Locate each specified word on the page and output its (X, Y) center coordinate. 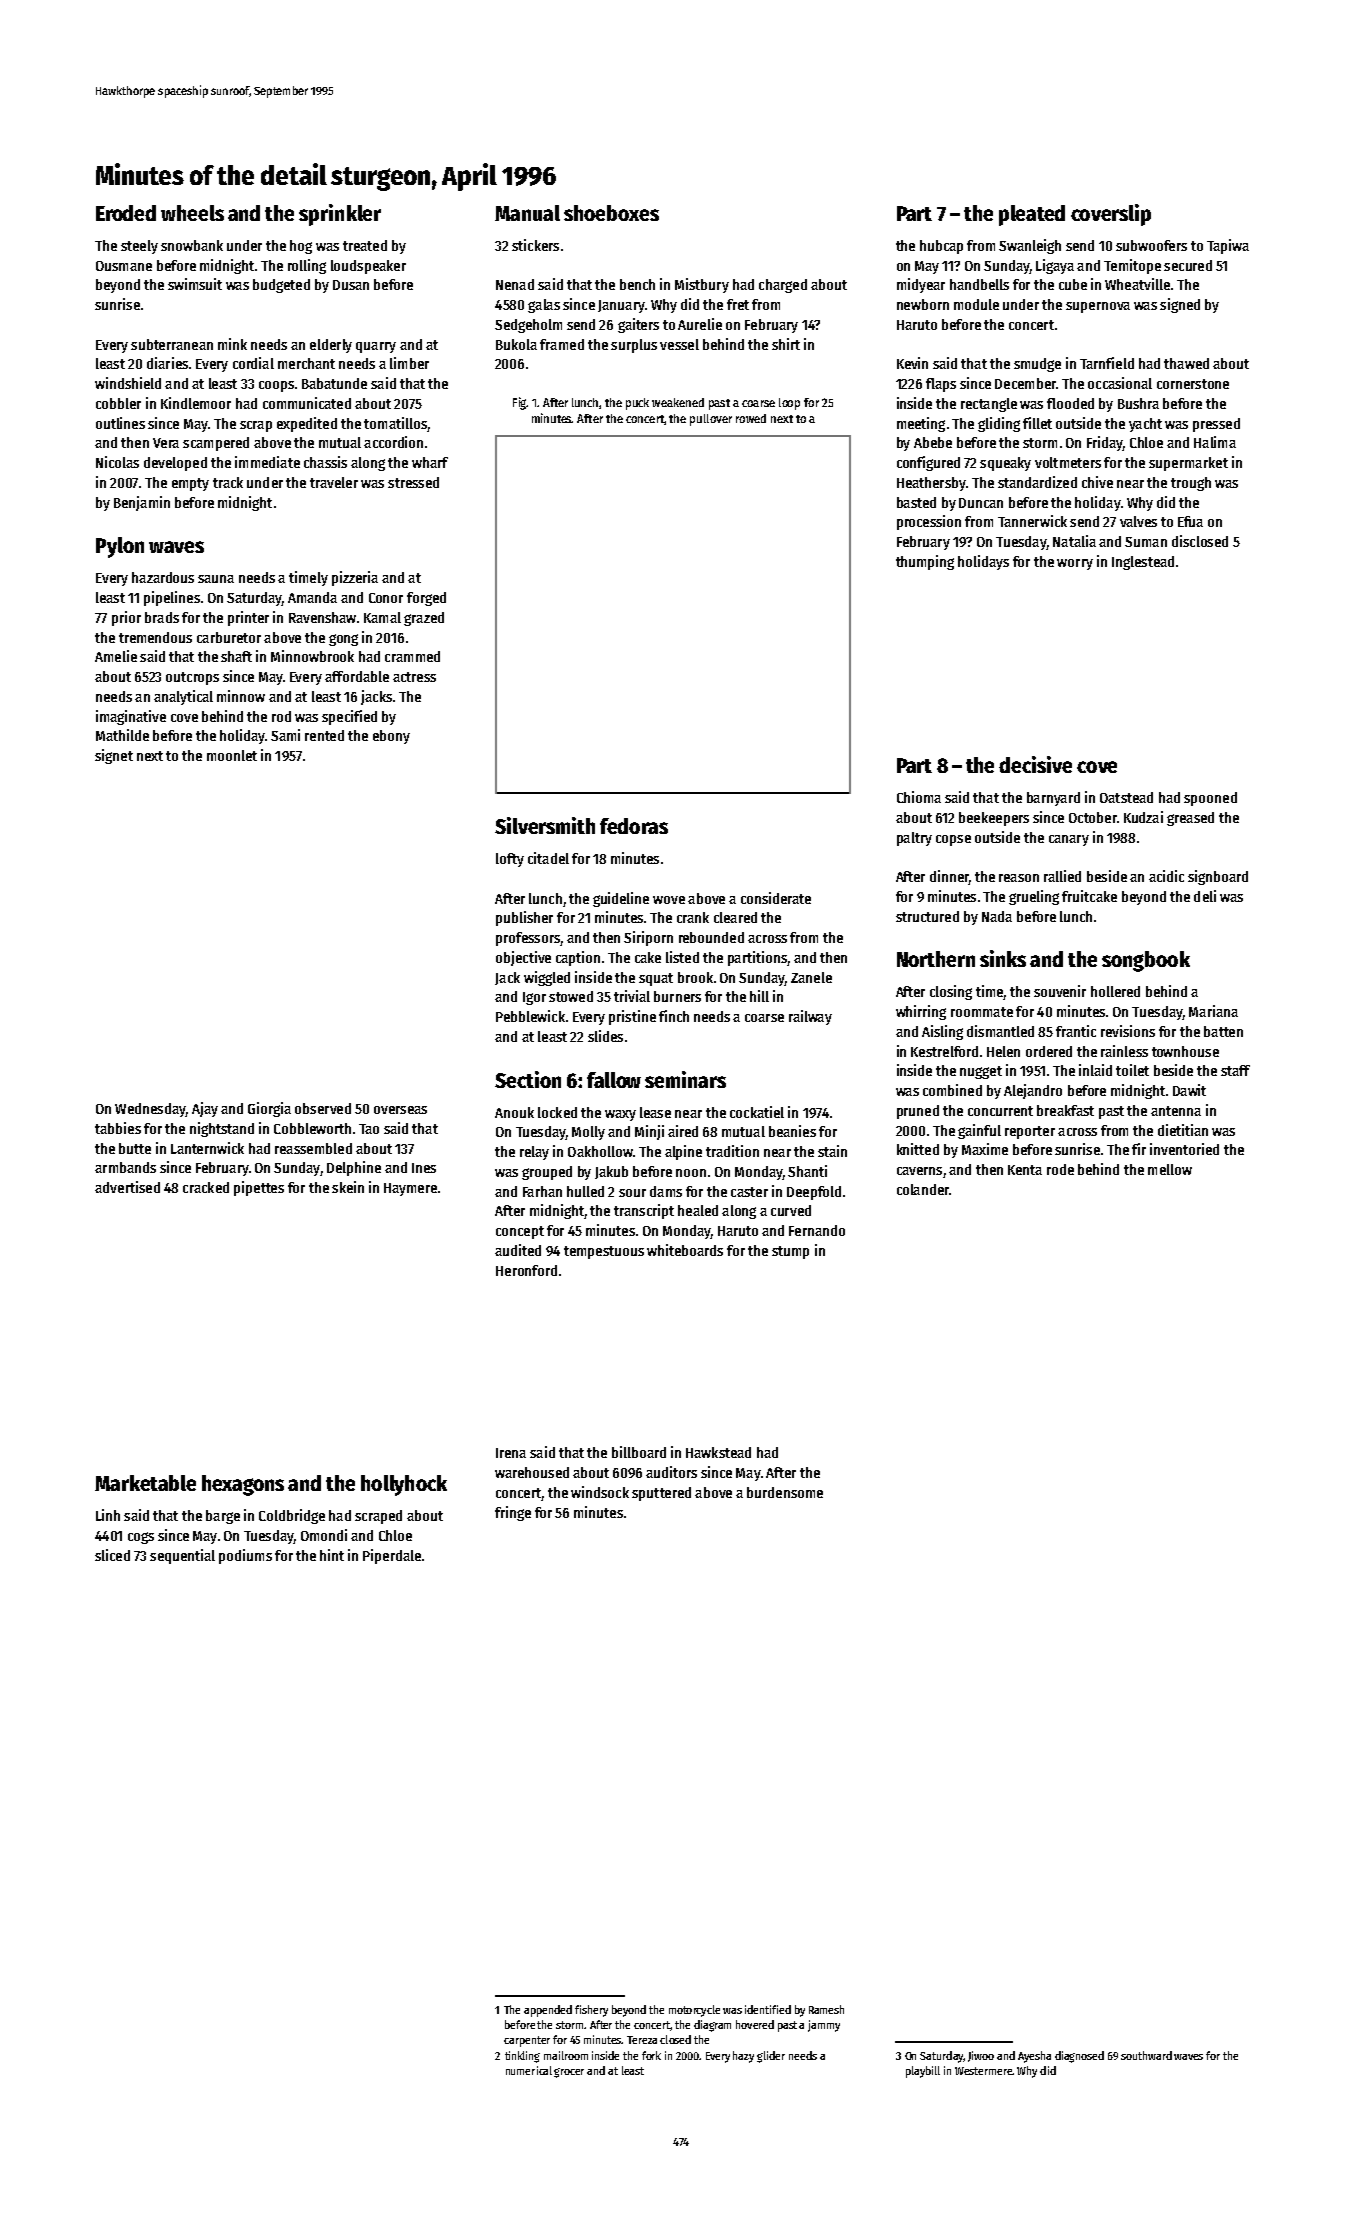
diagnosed (1079, 2057)
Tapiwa (1228, 246)
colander (923, 1189)
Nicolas (117, 462)
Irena (511, 1453)
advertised (127, 1187)
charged (783, 286)
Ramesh (826, 2009)
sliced (112, 1555)
